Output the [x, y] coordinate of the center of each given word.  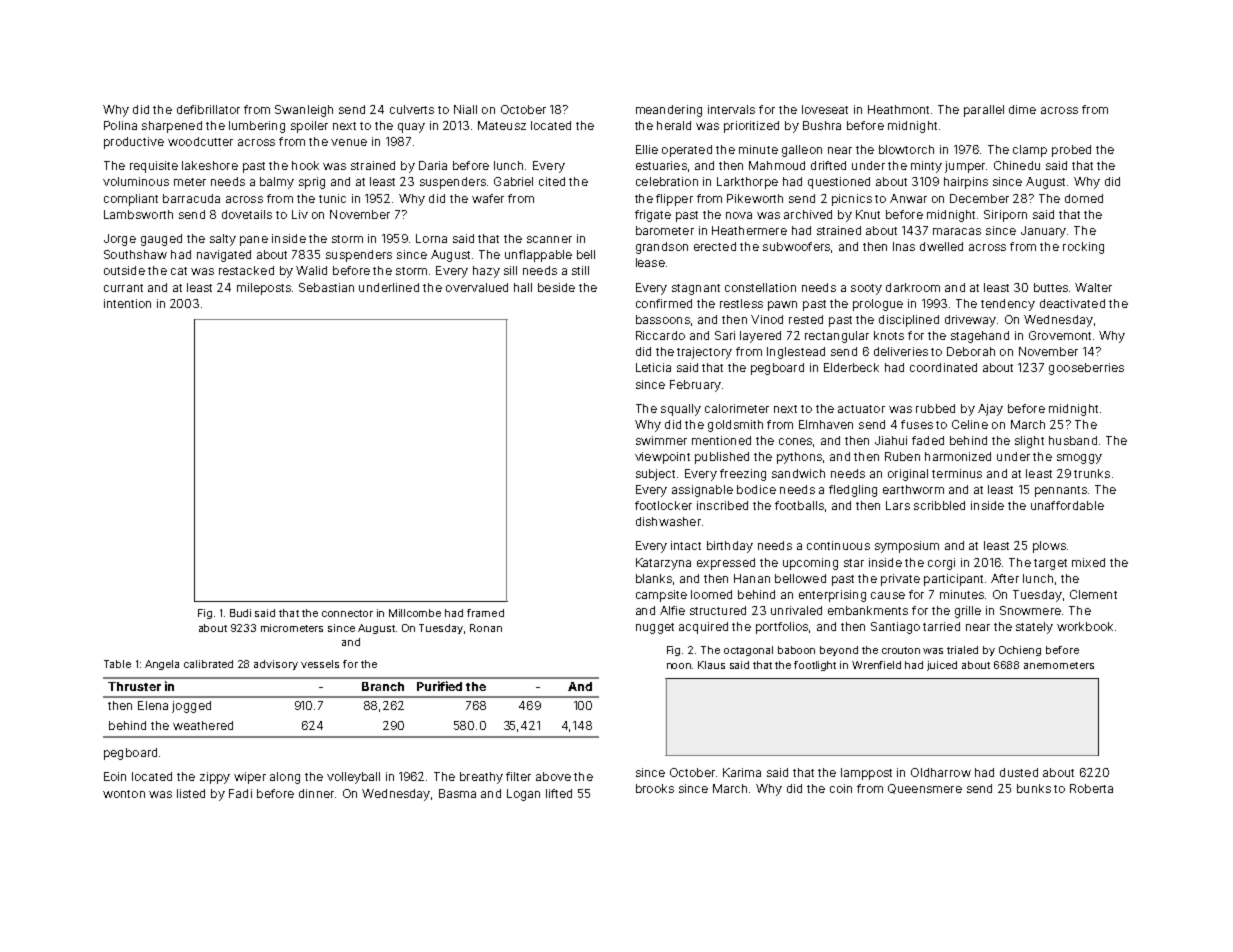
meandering [669, 111]
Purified [439, 686]
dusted [1019, 772]
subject [655, 475]
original [908, 475]
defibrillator [208, 109]
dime [1022, 109]
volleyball [353, 778]
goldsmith [735, 426]
